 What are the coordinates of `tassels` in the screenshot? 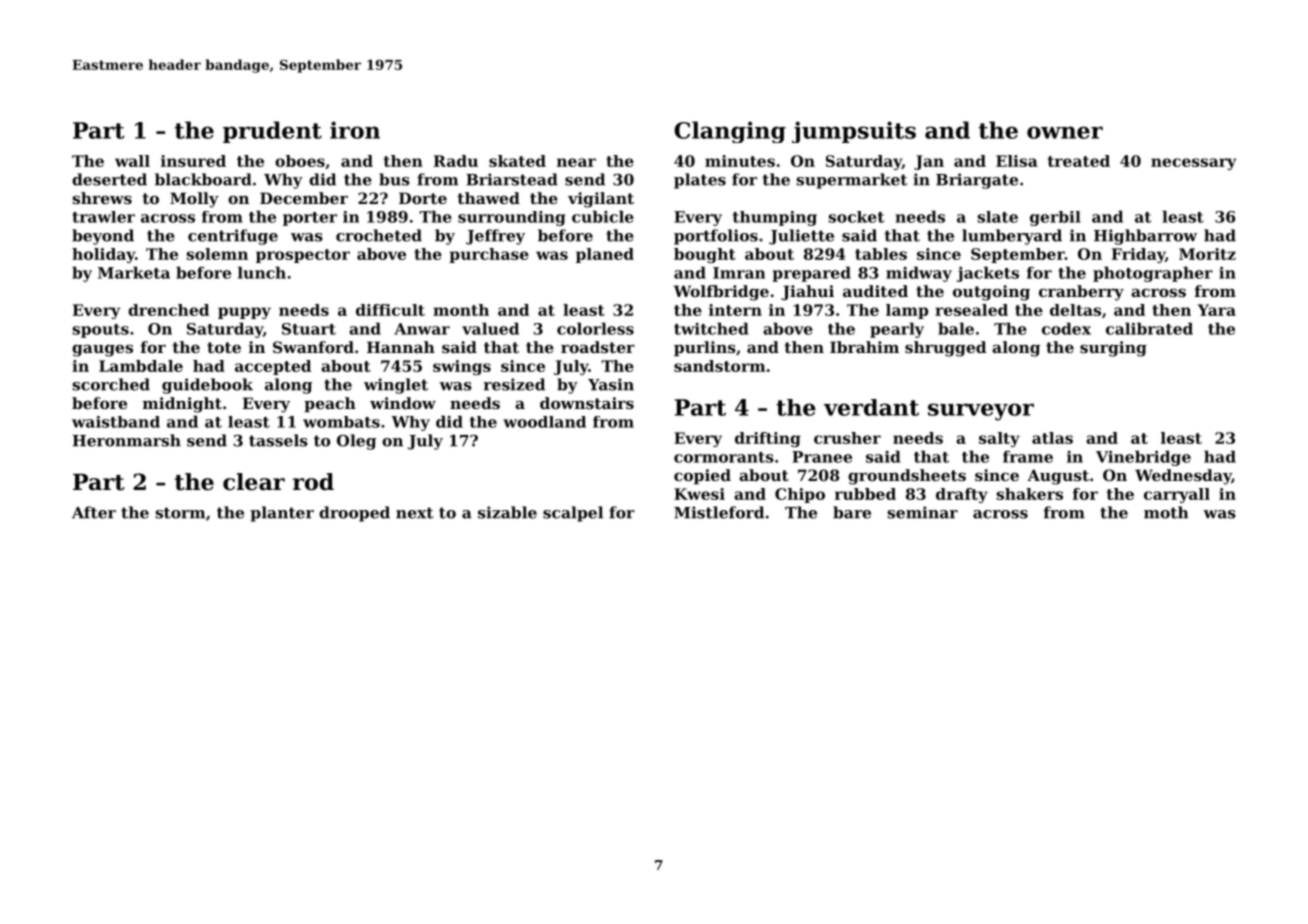 It's located at (278, 440).
